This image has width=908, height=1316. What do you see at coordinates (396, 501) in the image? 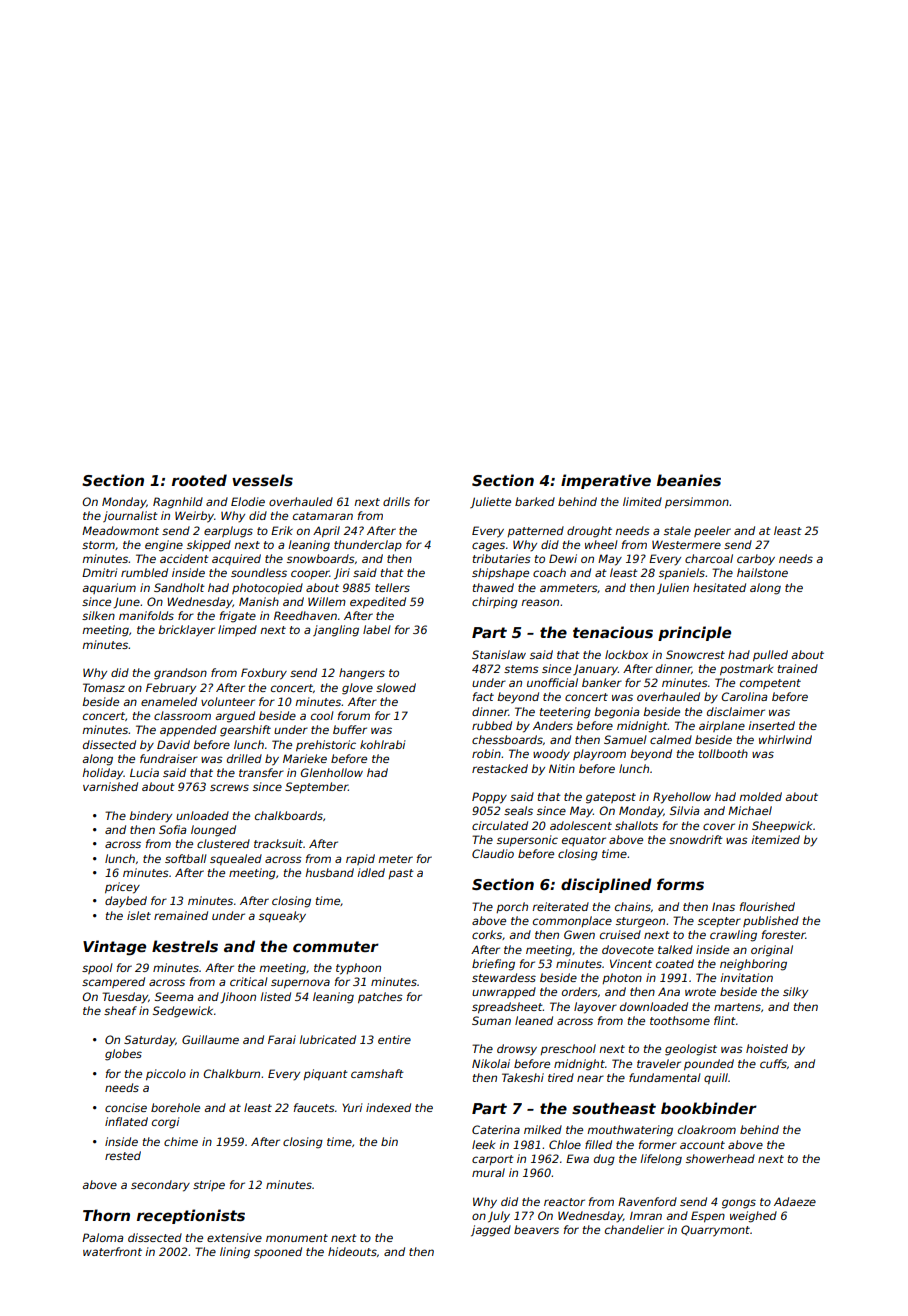
I see `drills` at bounding box center [396, 501].
